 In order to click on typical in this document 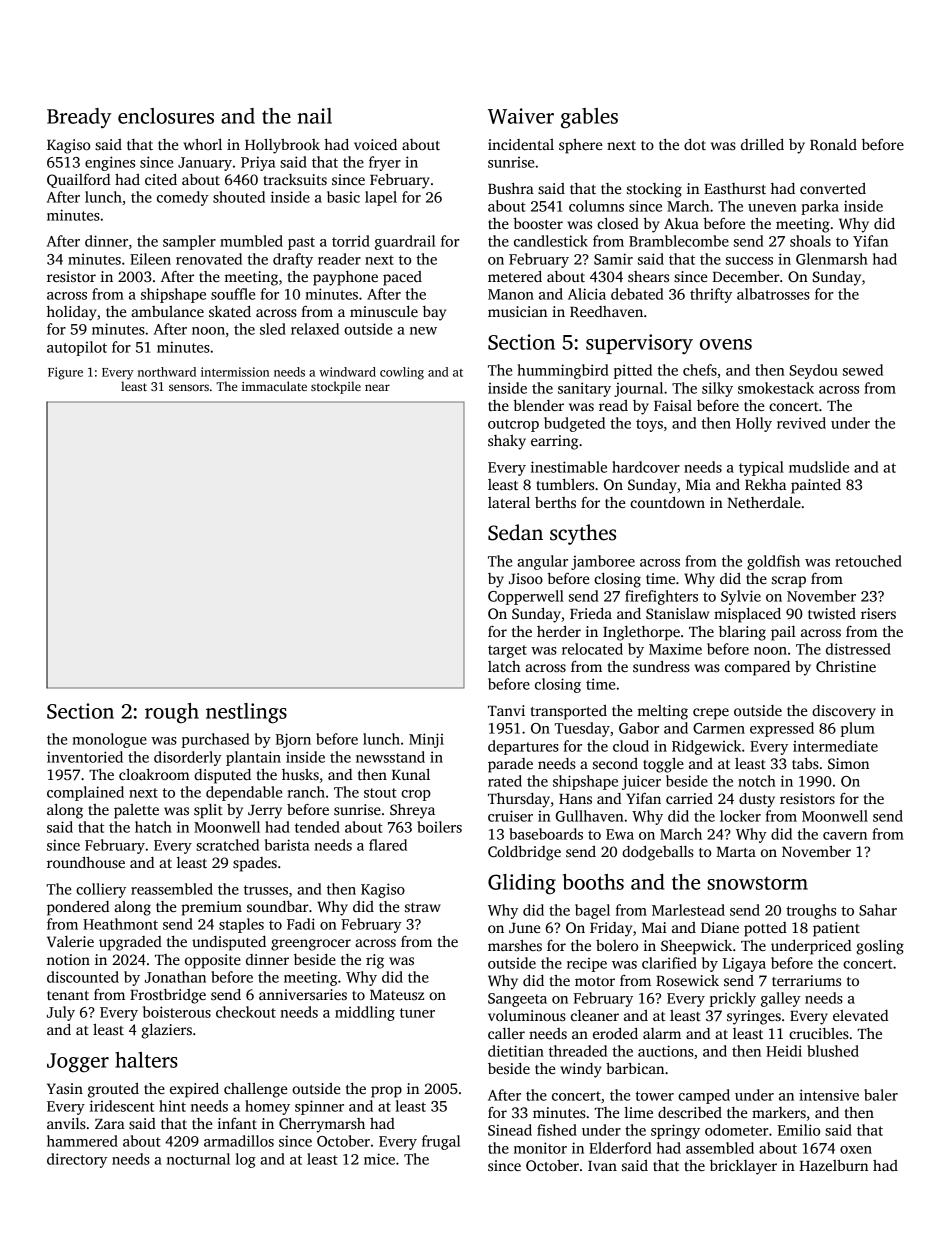, I will do `click(761, 468)`.
